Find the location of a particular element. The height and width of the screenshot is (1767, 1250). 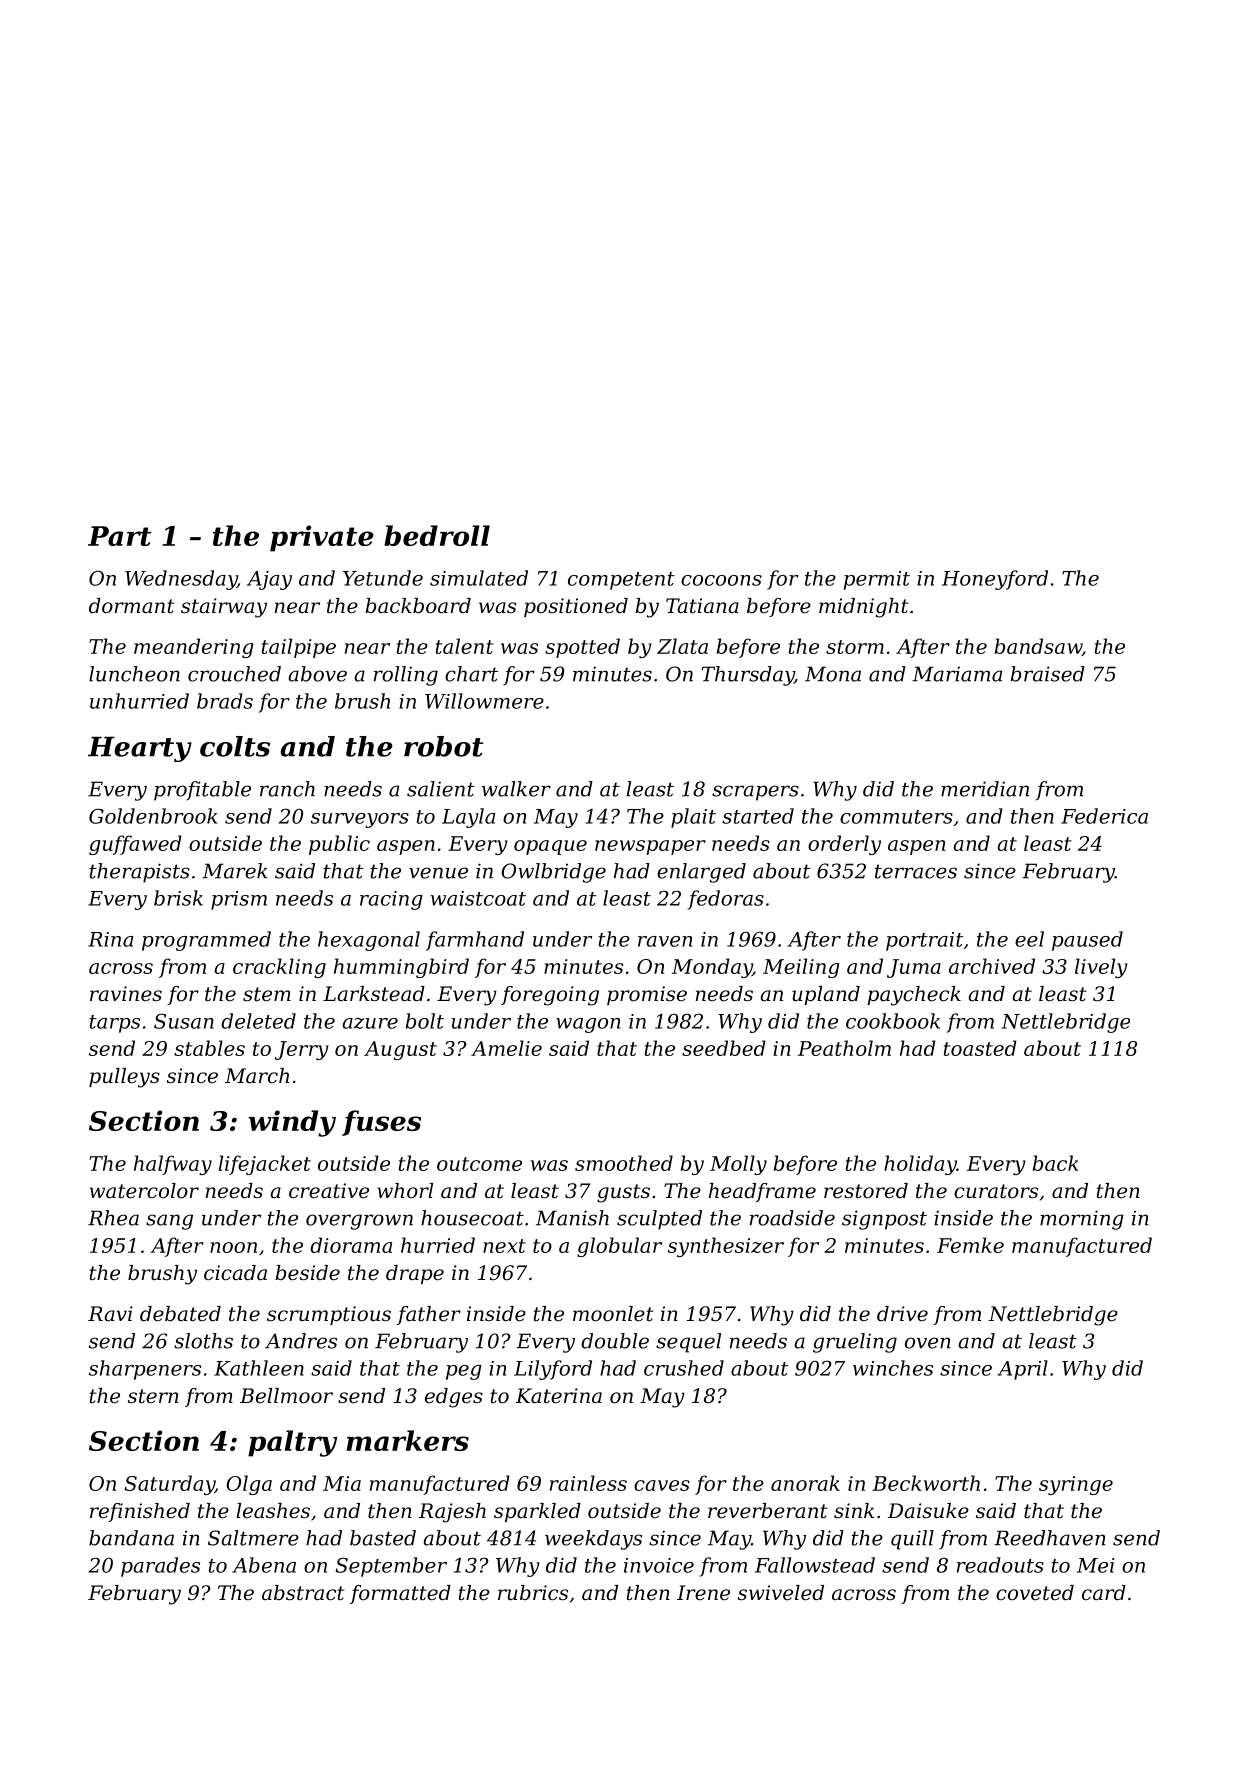

Beckworth is located at coordinates (926, 1483).
